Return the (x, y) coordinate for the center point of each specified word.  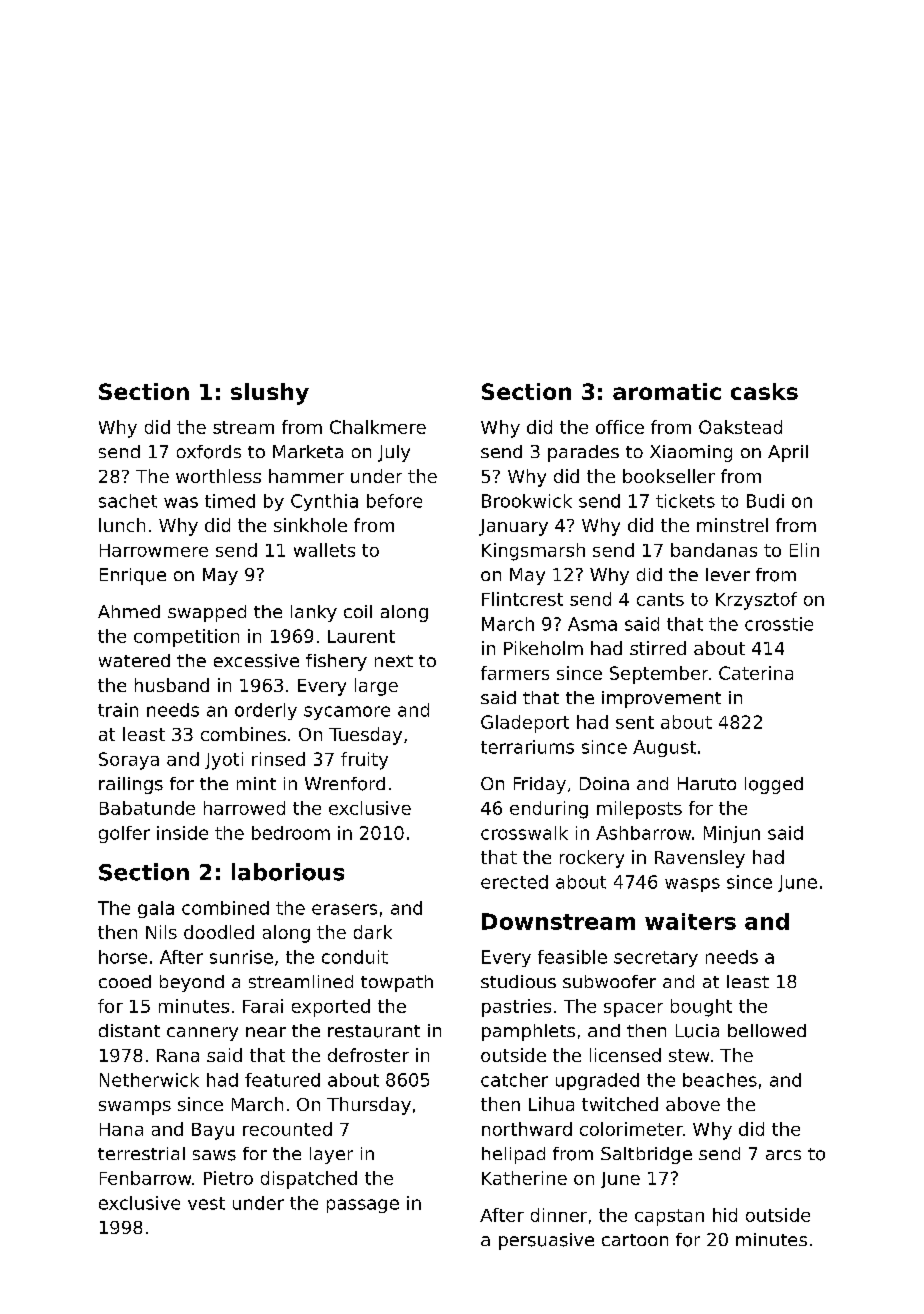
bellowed (767, 1030)
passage (363, 1206)
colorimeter (631, 1129)
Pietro (228, 1178)
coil (358, 611)
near (266, 1032)
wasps (692, 885)
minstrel (732, 525)
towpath (397, 983)
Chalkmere (378, 427)
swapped (207, 613)
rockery (592, 859)
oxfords (209, 452)
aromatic (667, 391)
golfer (124, 834)
